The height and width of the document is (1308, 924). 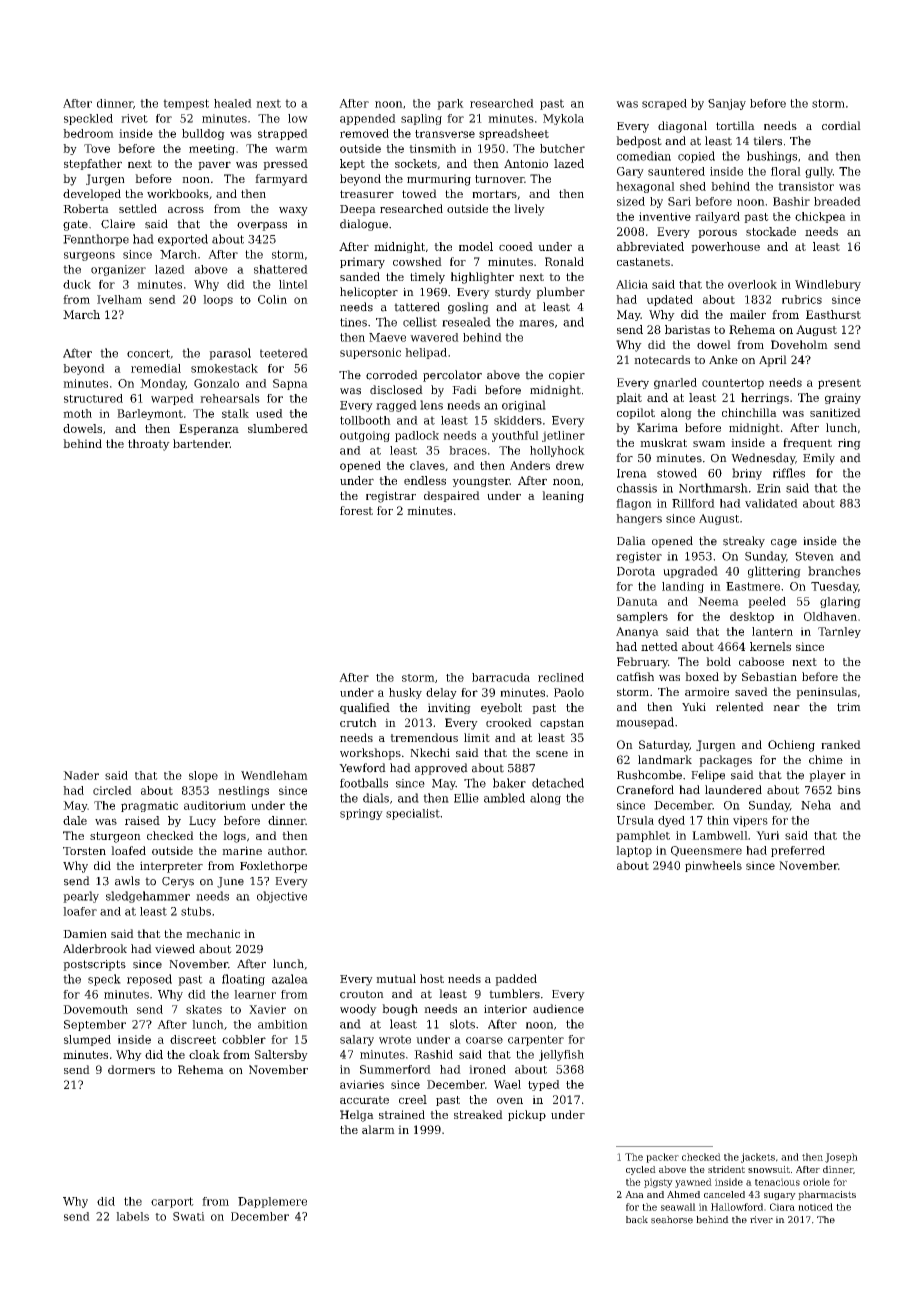 What do you see at coordinates (186, 104) in the document?
I see `tempest` at bounding box center [186, 104].
